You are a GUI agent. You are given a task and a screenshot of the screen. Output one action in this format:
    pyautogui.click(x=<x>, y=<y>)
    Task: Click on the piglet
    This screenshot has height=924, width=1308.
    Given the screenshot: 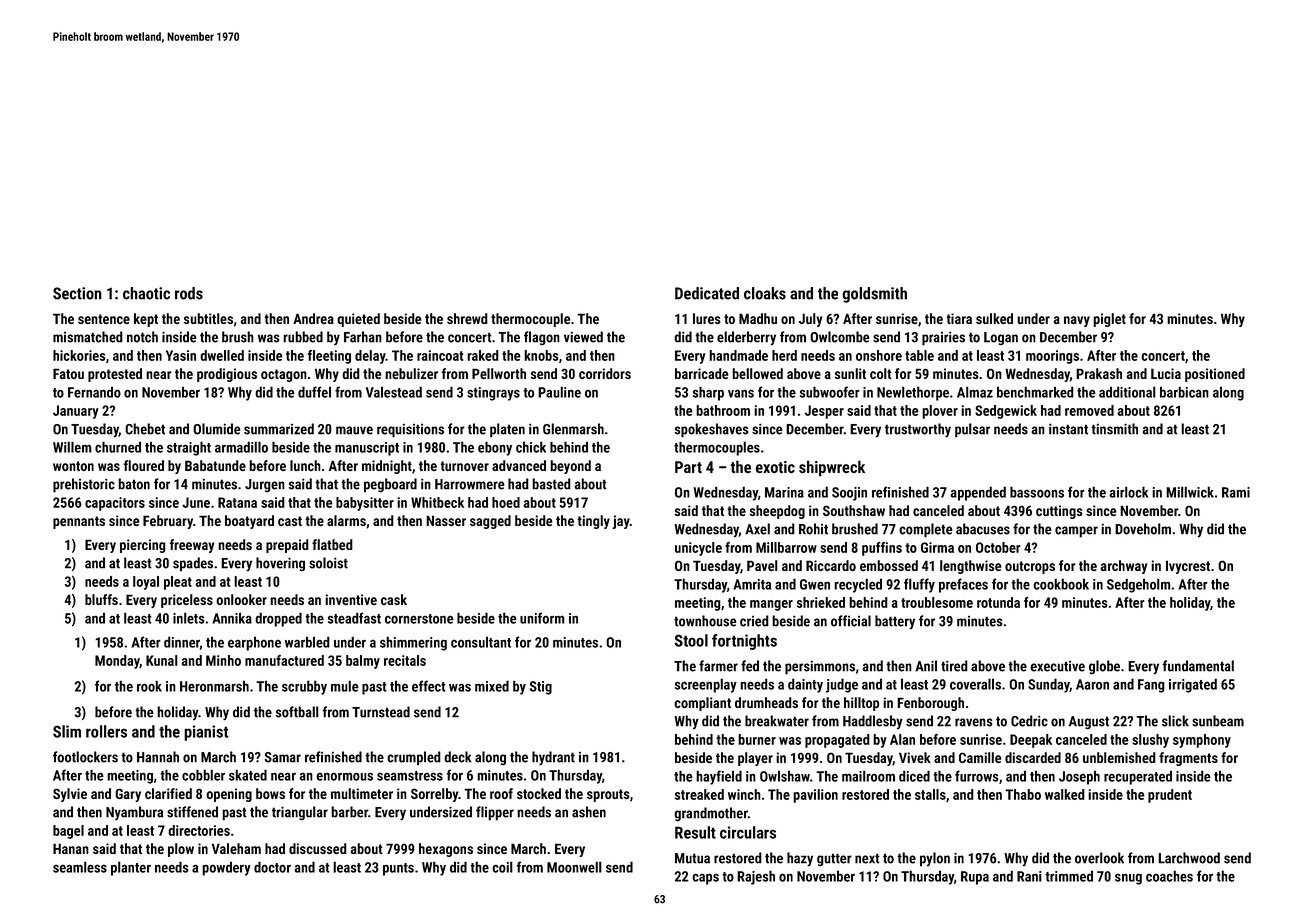 What is the action you would take?
    pyautogui.click(x=1109, y=320)
